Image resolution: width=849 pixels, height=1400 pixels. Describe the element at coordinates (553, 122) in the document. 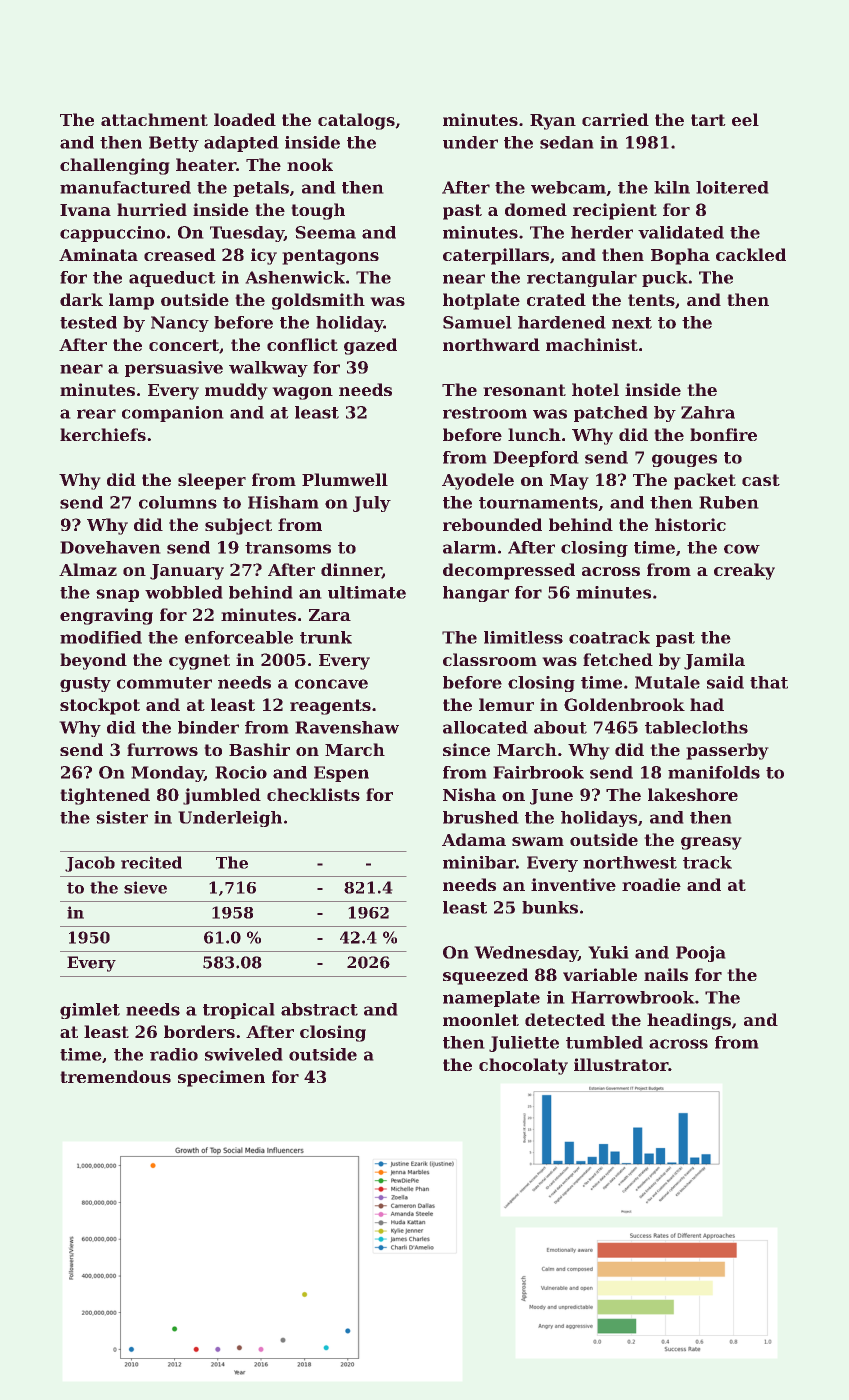

I see `Ryan` at that location.
